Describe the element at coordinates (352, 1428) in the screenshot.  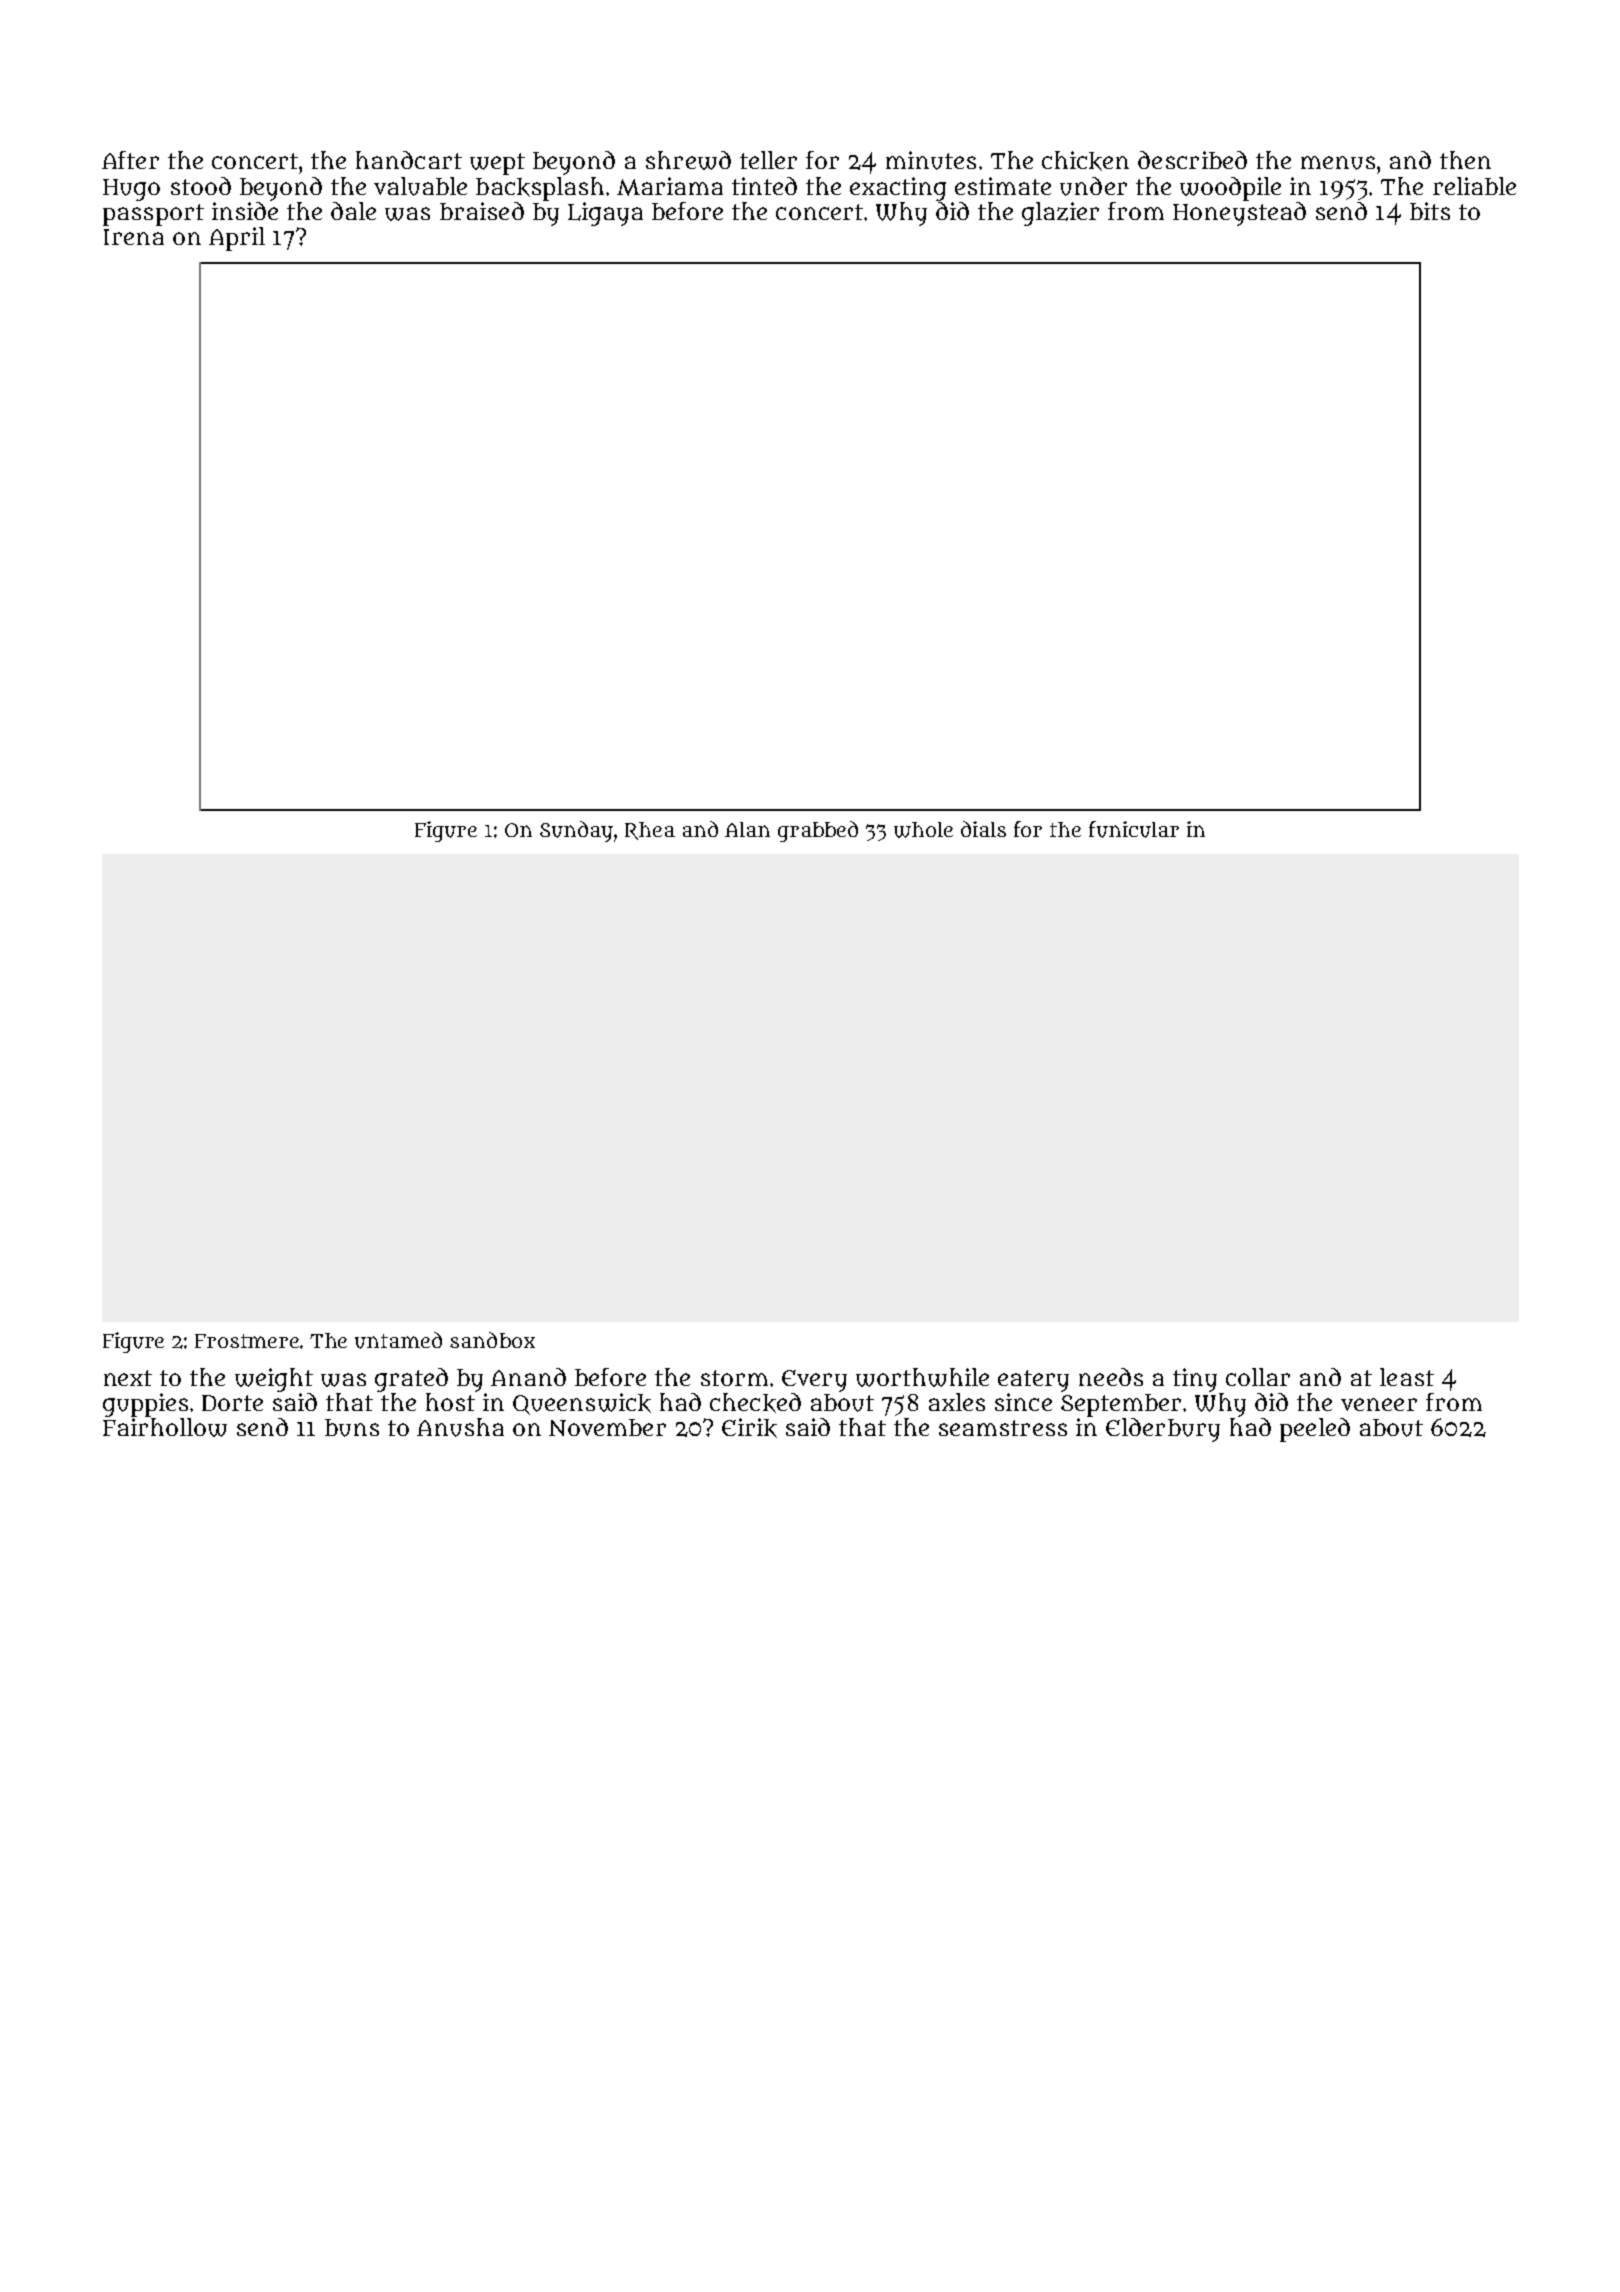
I see `buns` at that location.
